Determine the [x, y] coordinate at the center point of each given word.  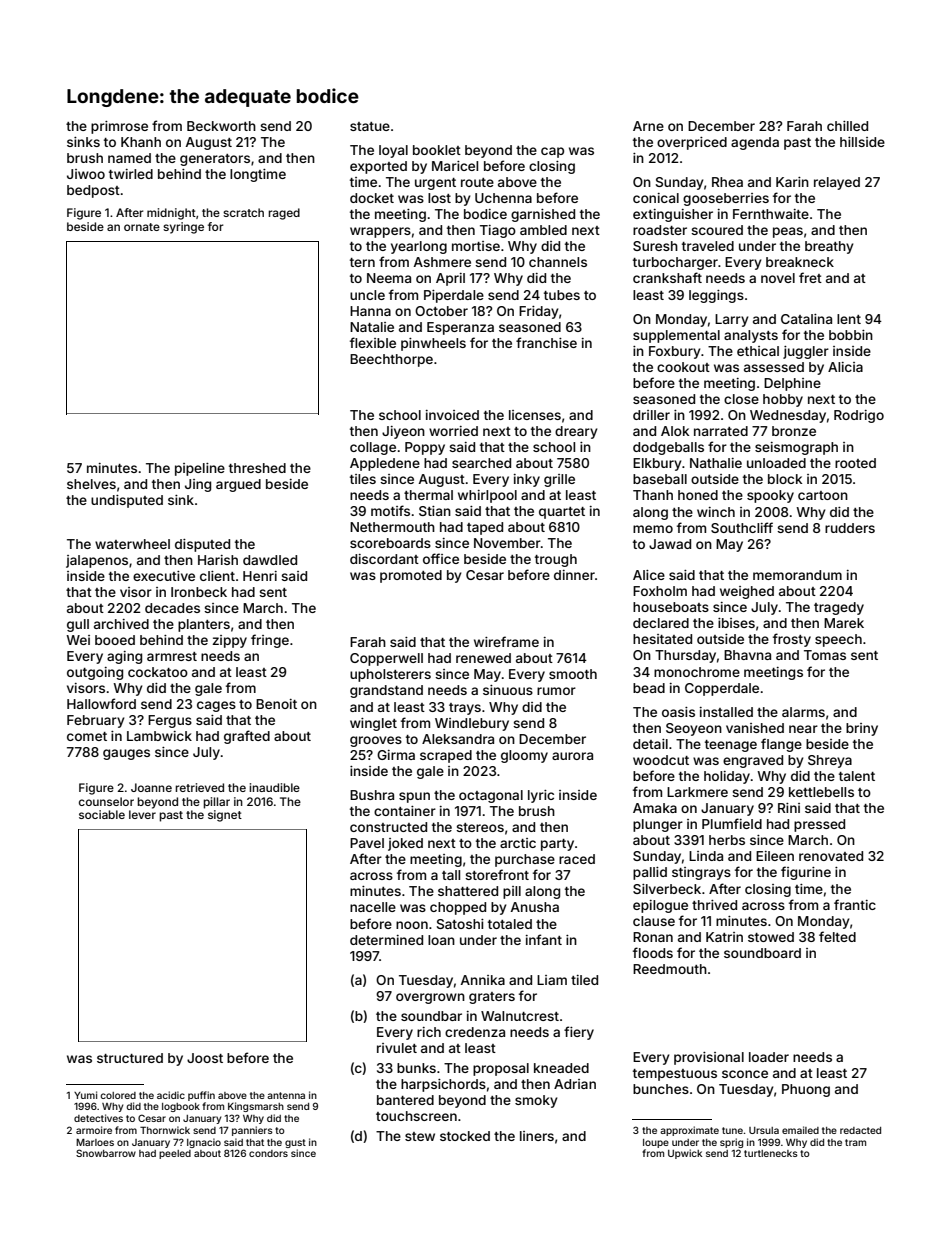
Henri [260, 576]
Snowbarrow [106, 1153]
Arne [648, 126]
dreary [576, 432]
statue [370, 126]
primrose [119, 127]
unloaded [776, 463]
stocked [465, 1136]
